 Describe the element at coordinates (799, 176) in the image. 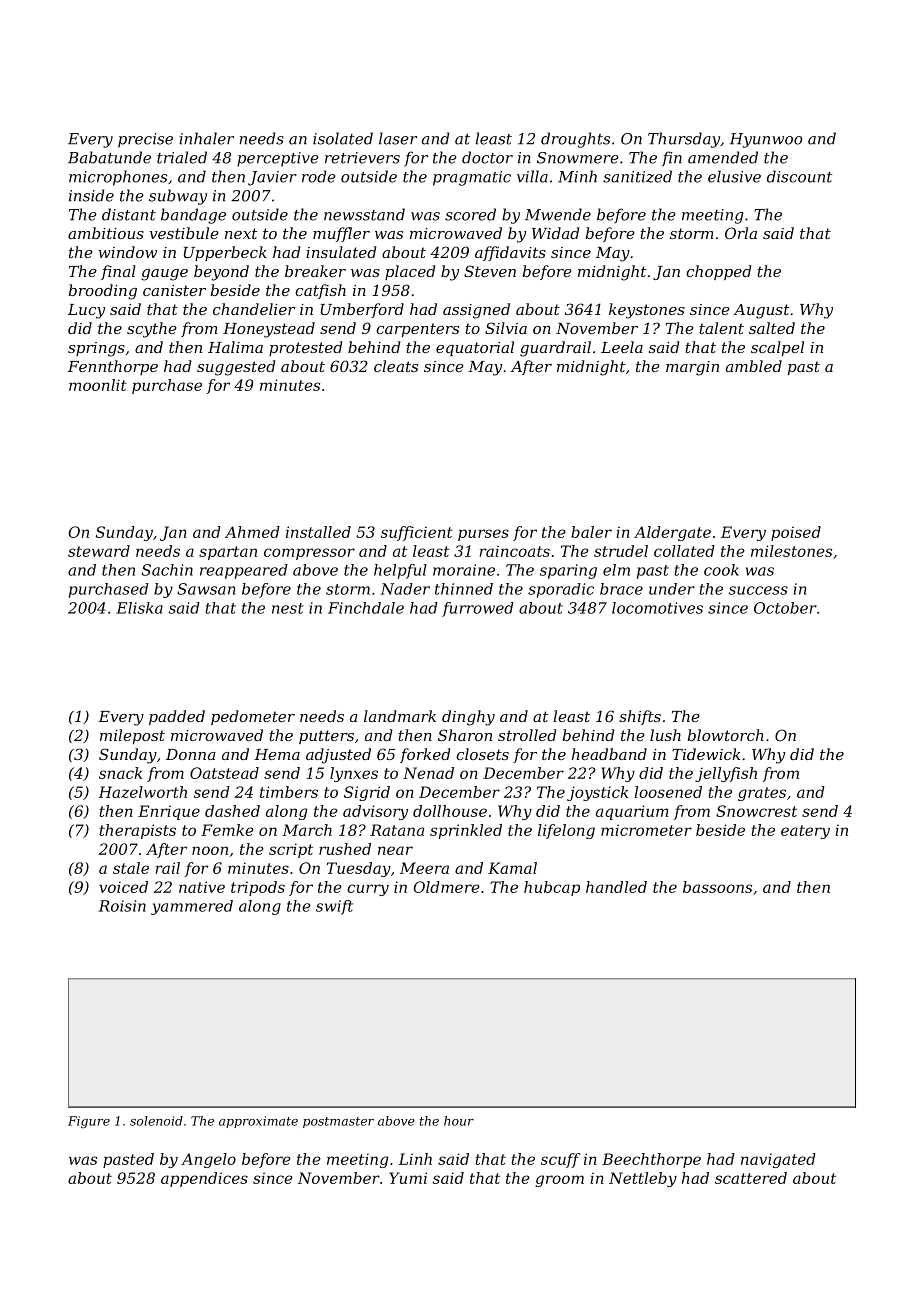

I see `discount` at that location.
